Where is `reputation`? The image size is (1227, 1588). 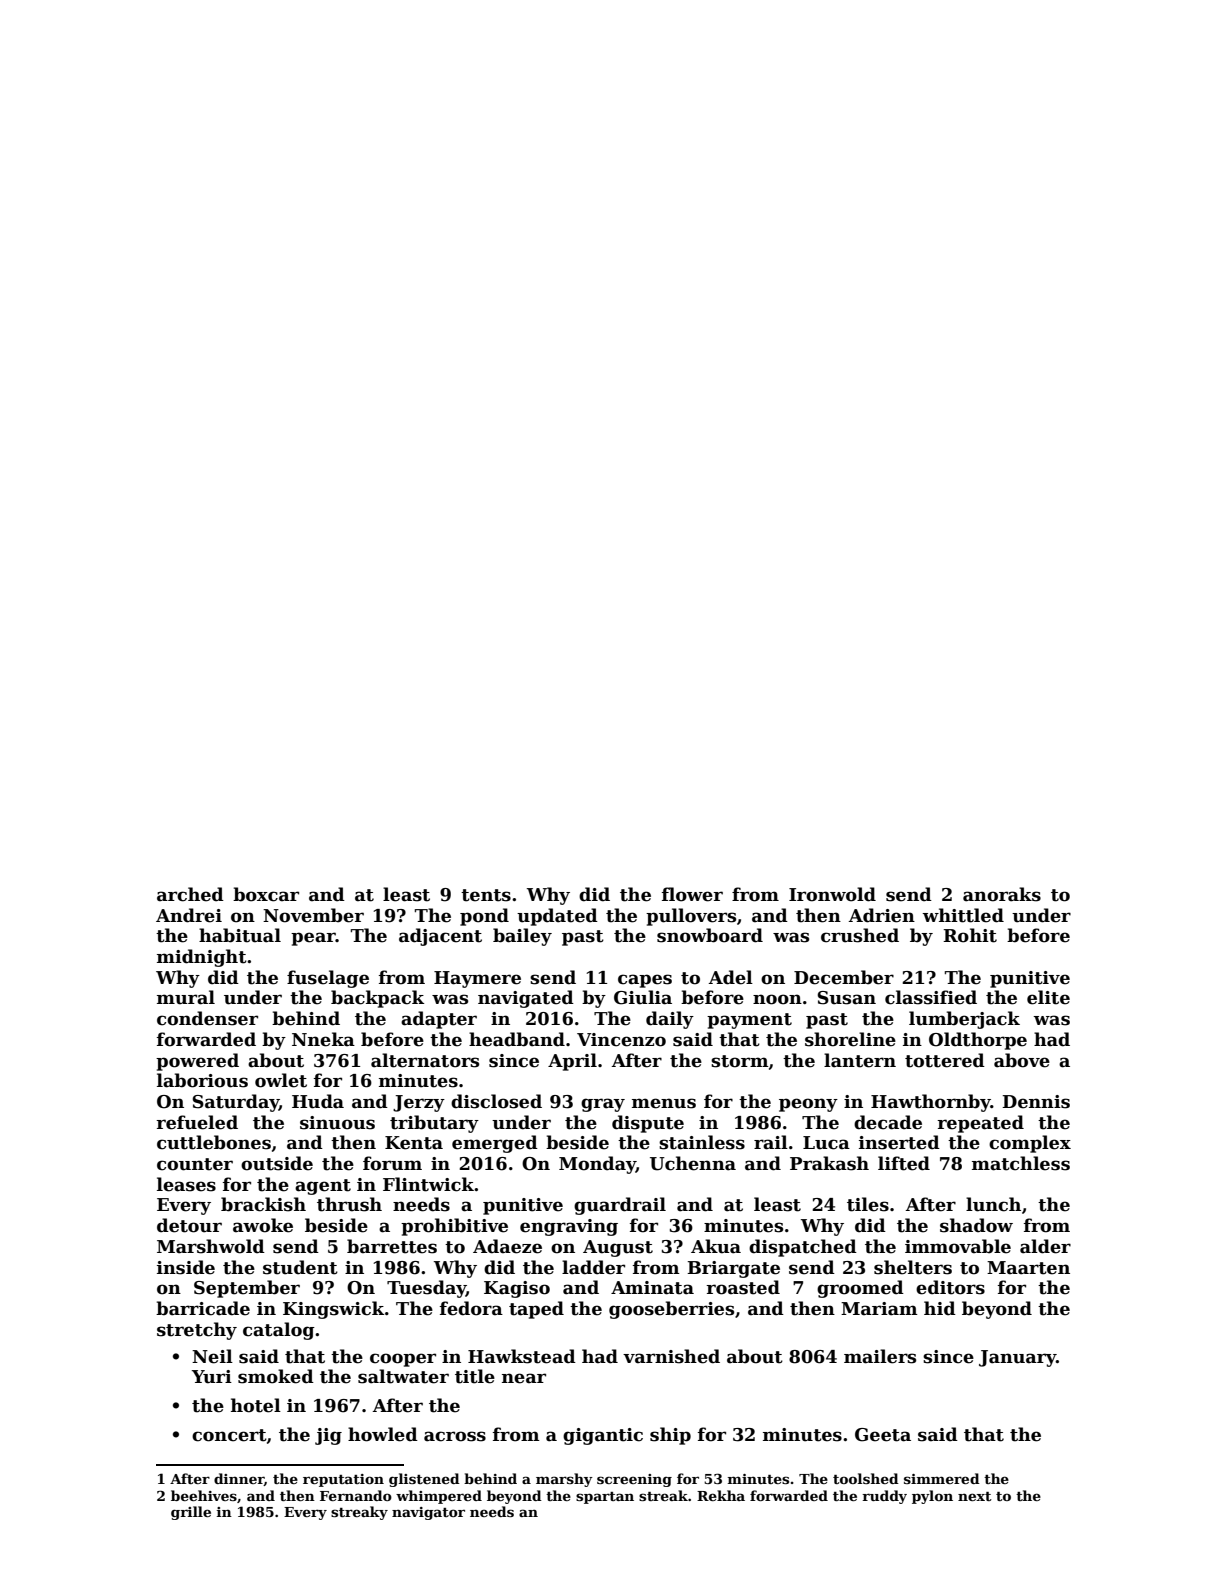
reputation is located at coordinates (343, 1480).
